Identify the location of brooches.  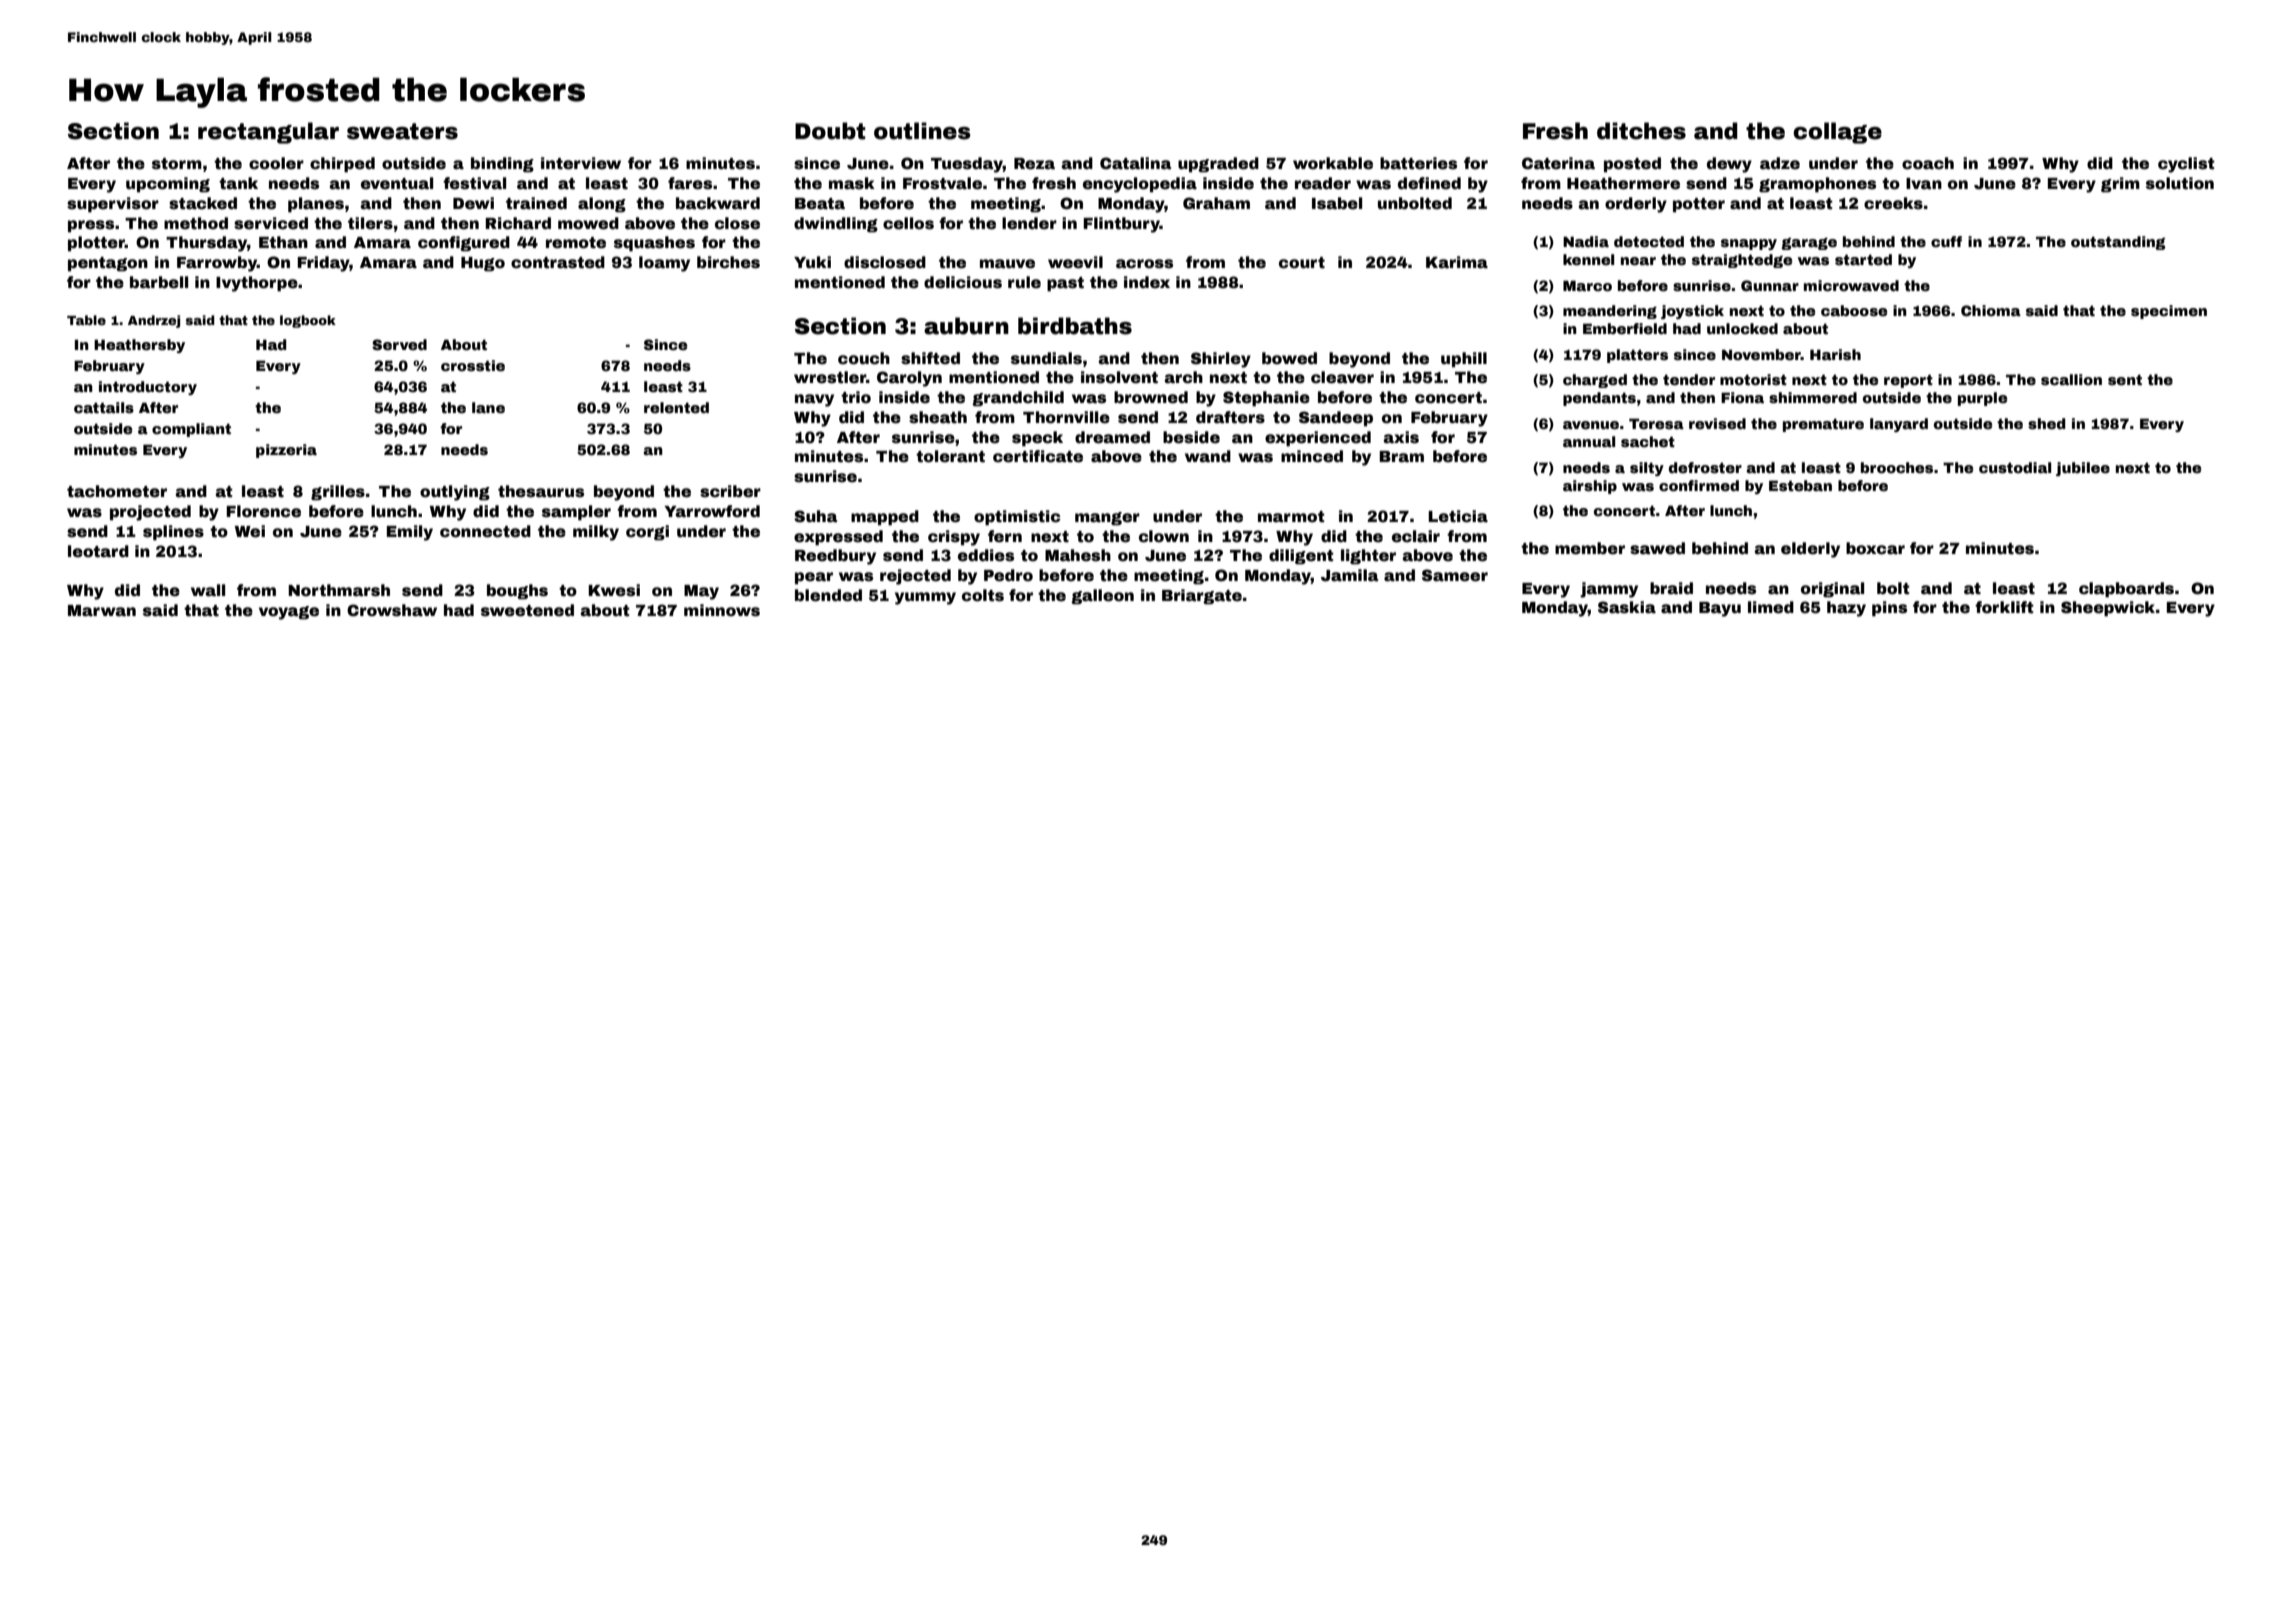
(1897, 467).
